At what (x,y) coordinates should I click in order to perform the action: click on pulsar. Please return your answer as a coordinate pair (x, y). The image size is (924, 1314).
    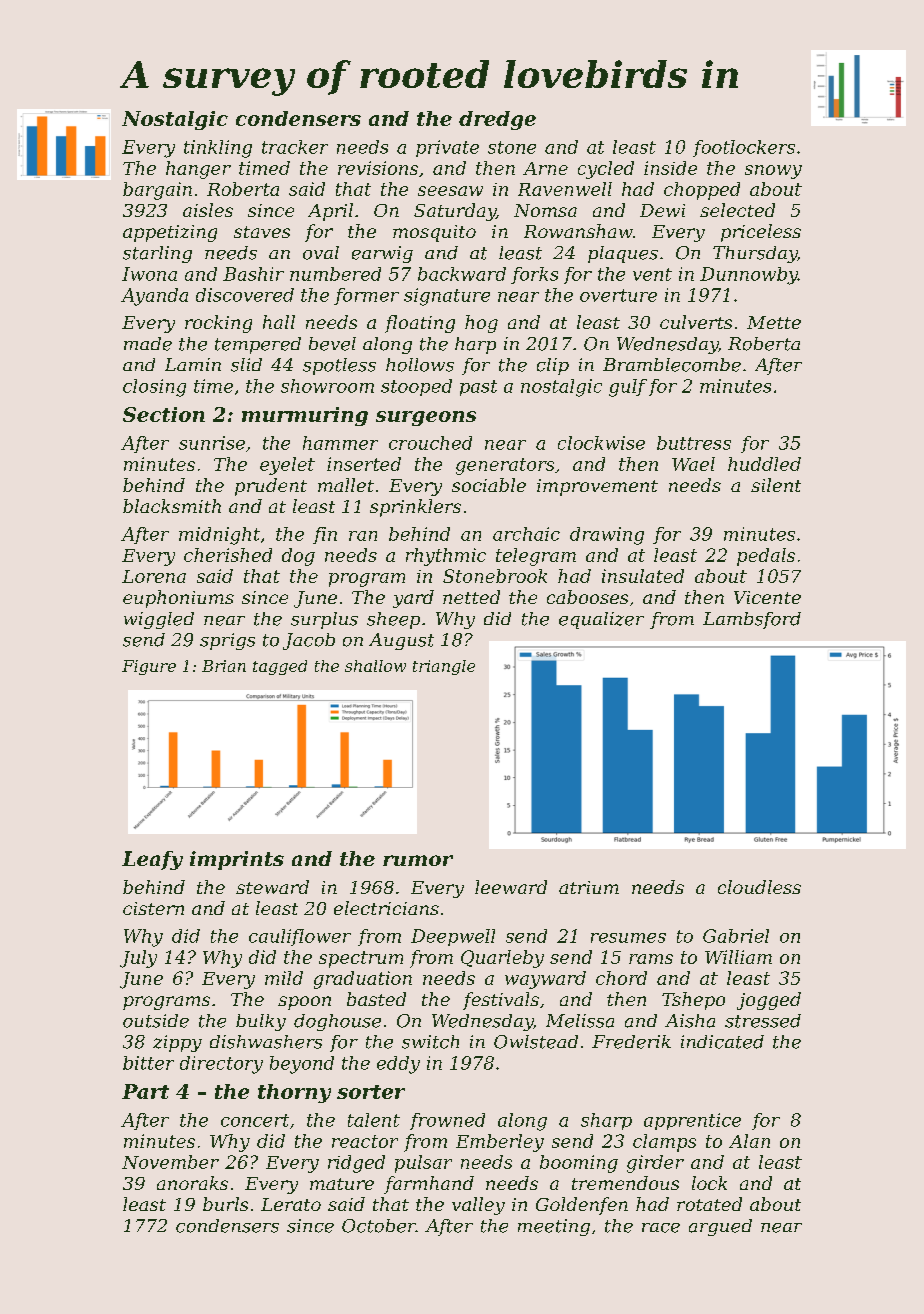
    Looking at the image, I should click on (423, 1164).
